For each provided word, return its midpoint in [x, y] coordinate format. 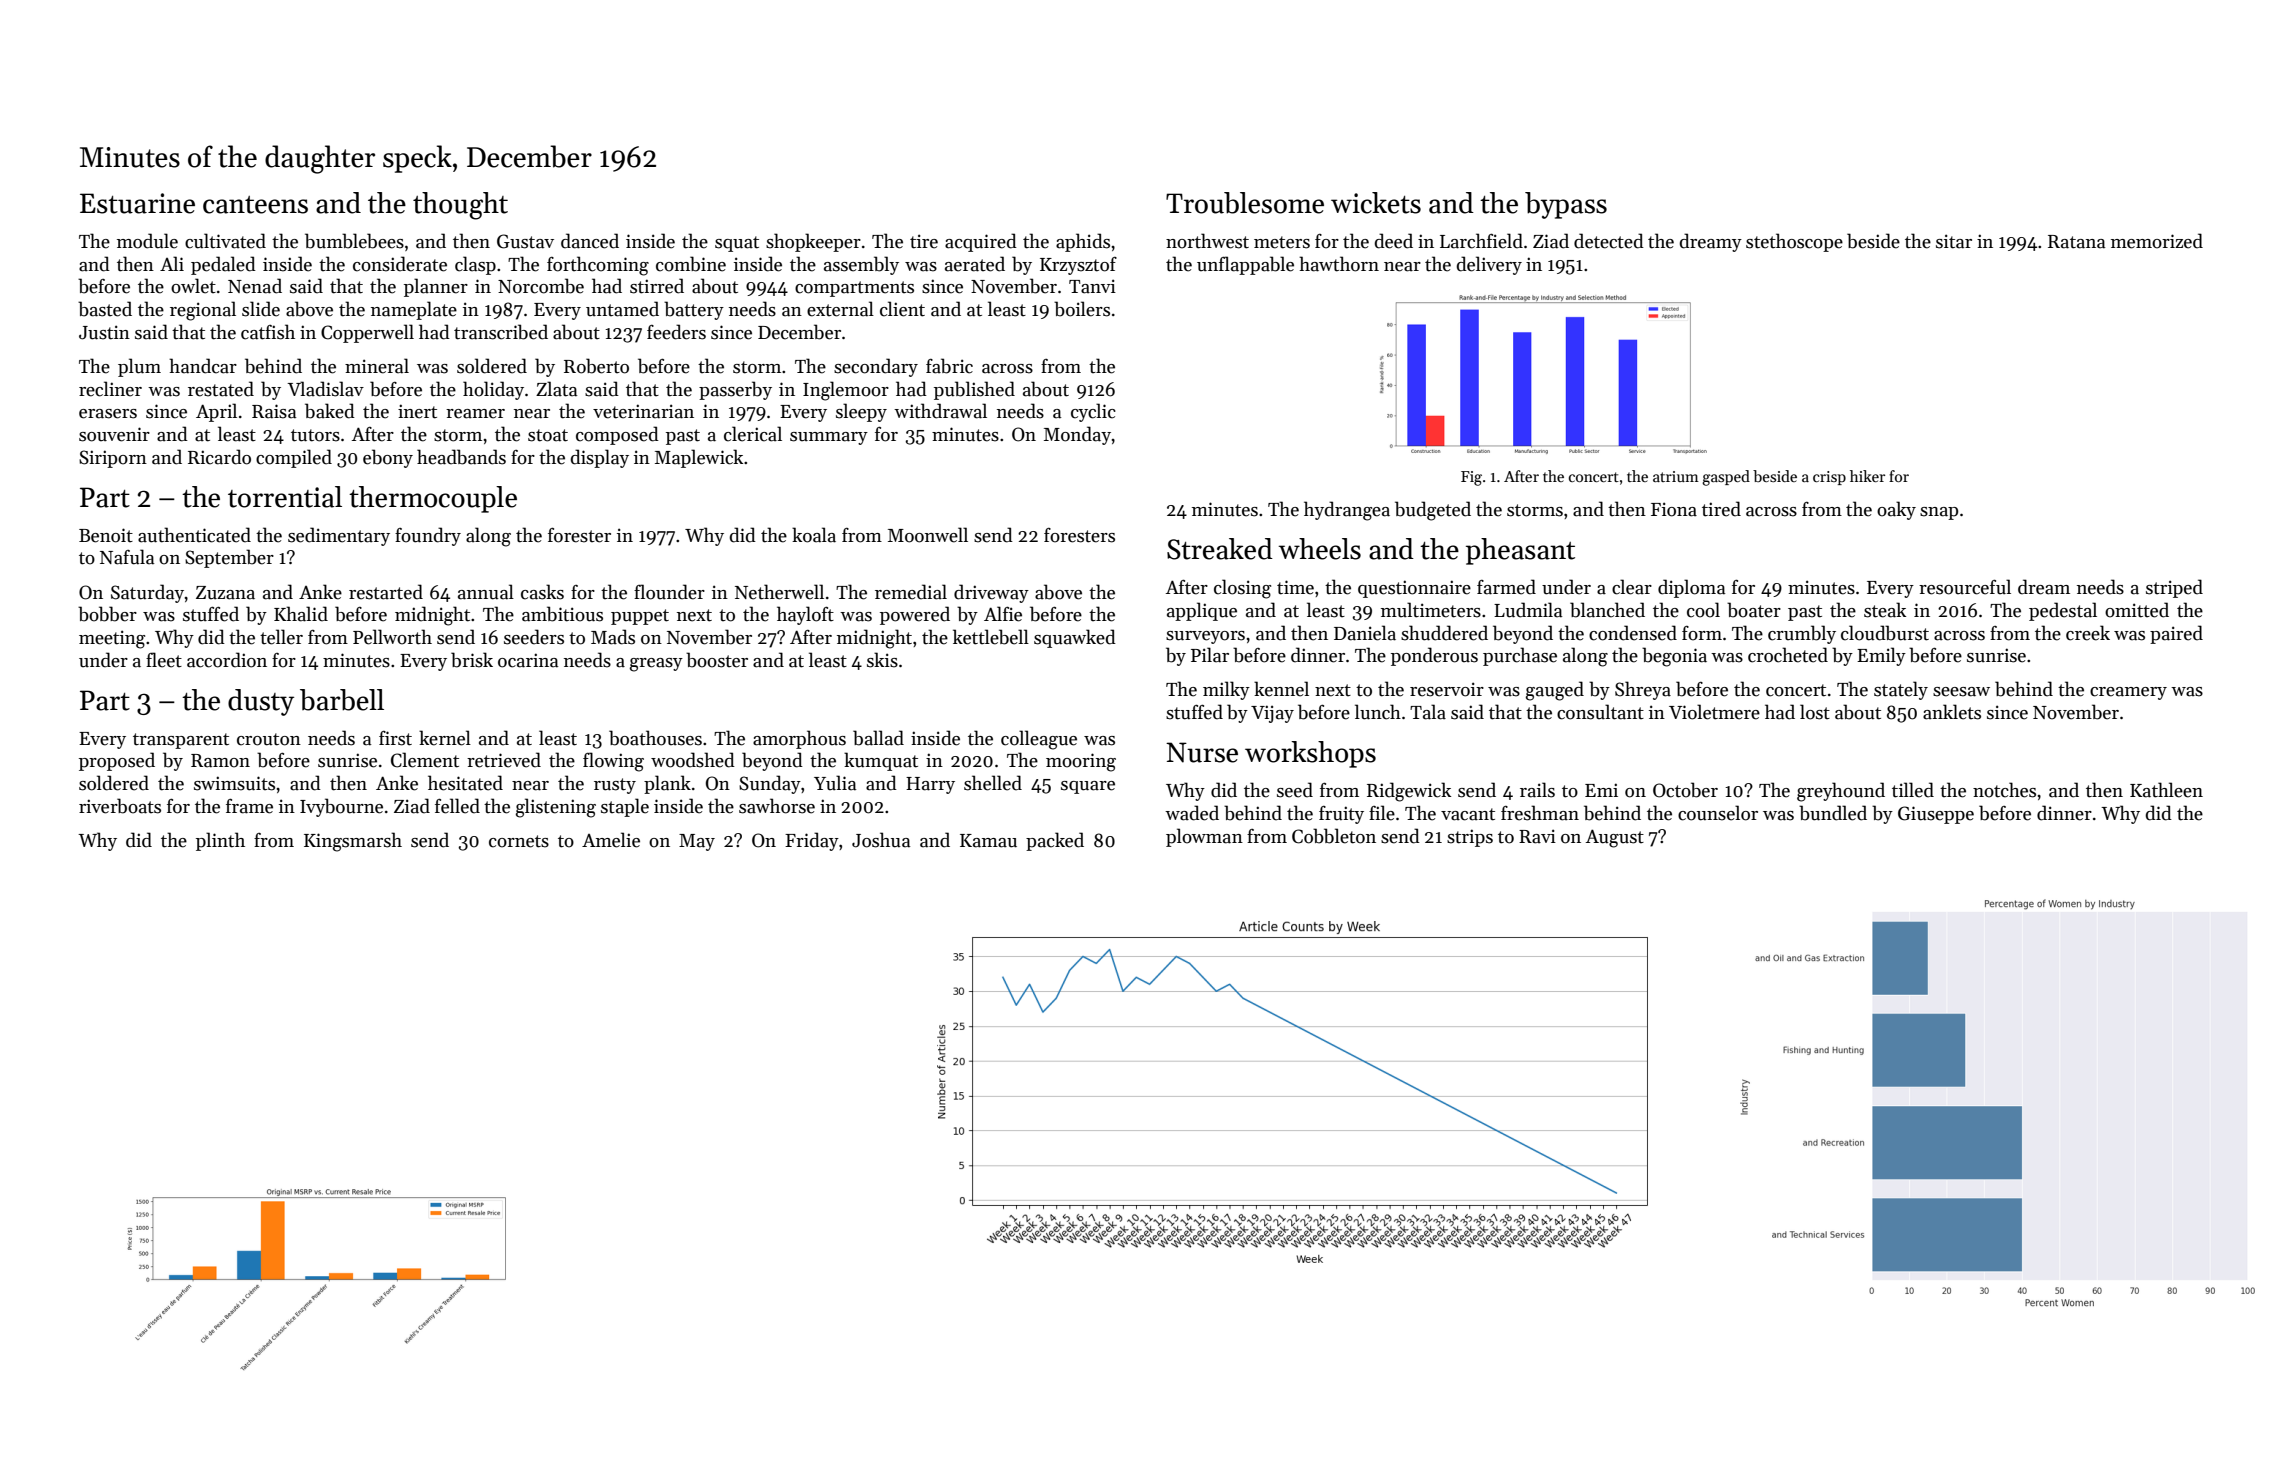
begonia [1674, 657]
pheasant [1520, 551]
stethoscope [1794, 242]
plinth [220, 841]
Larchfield [1481, 241]
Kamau [988, 841]
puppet [640, 617]
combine [691, 264]
